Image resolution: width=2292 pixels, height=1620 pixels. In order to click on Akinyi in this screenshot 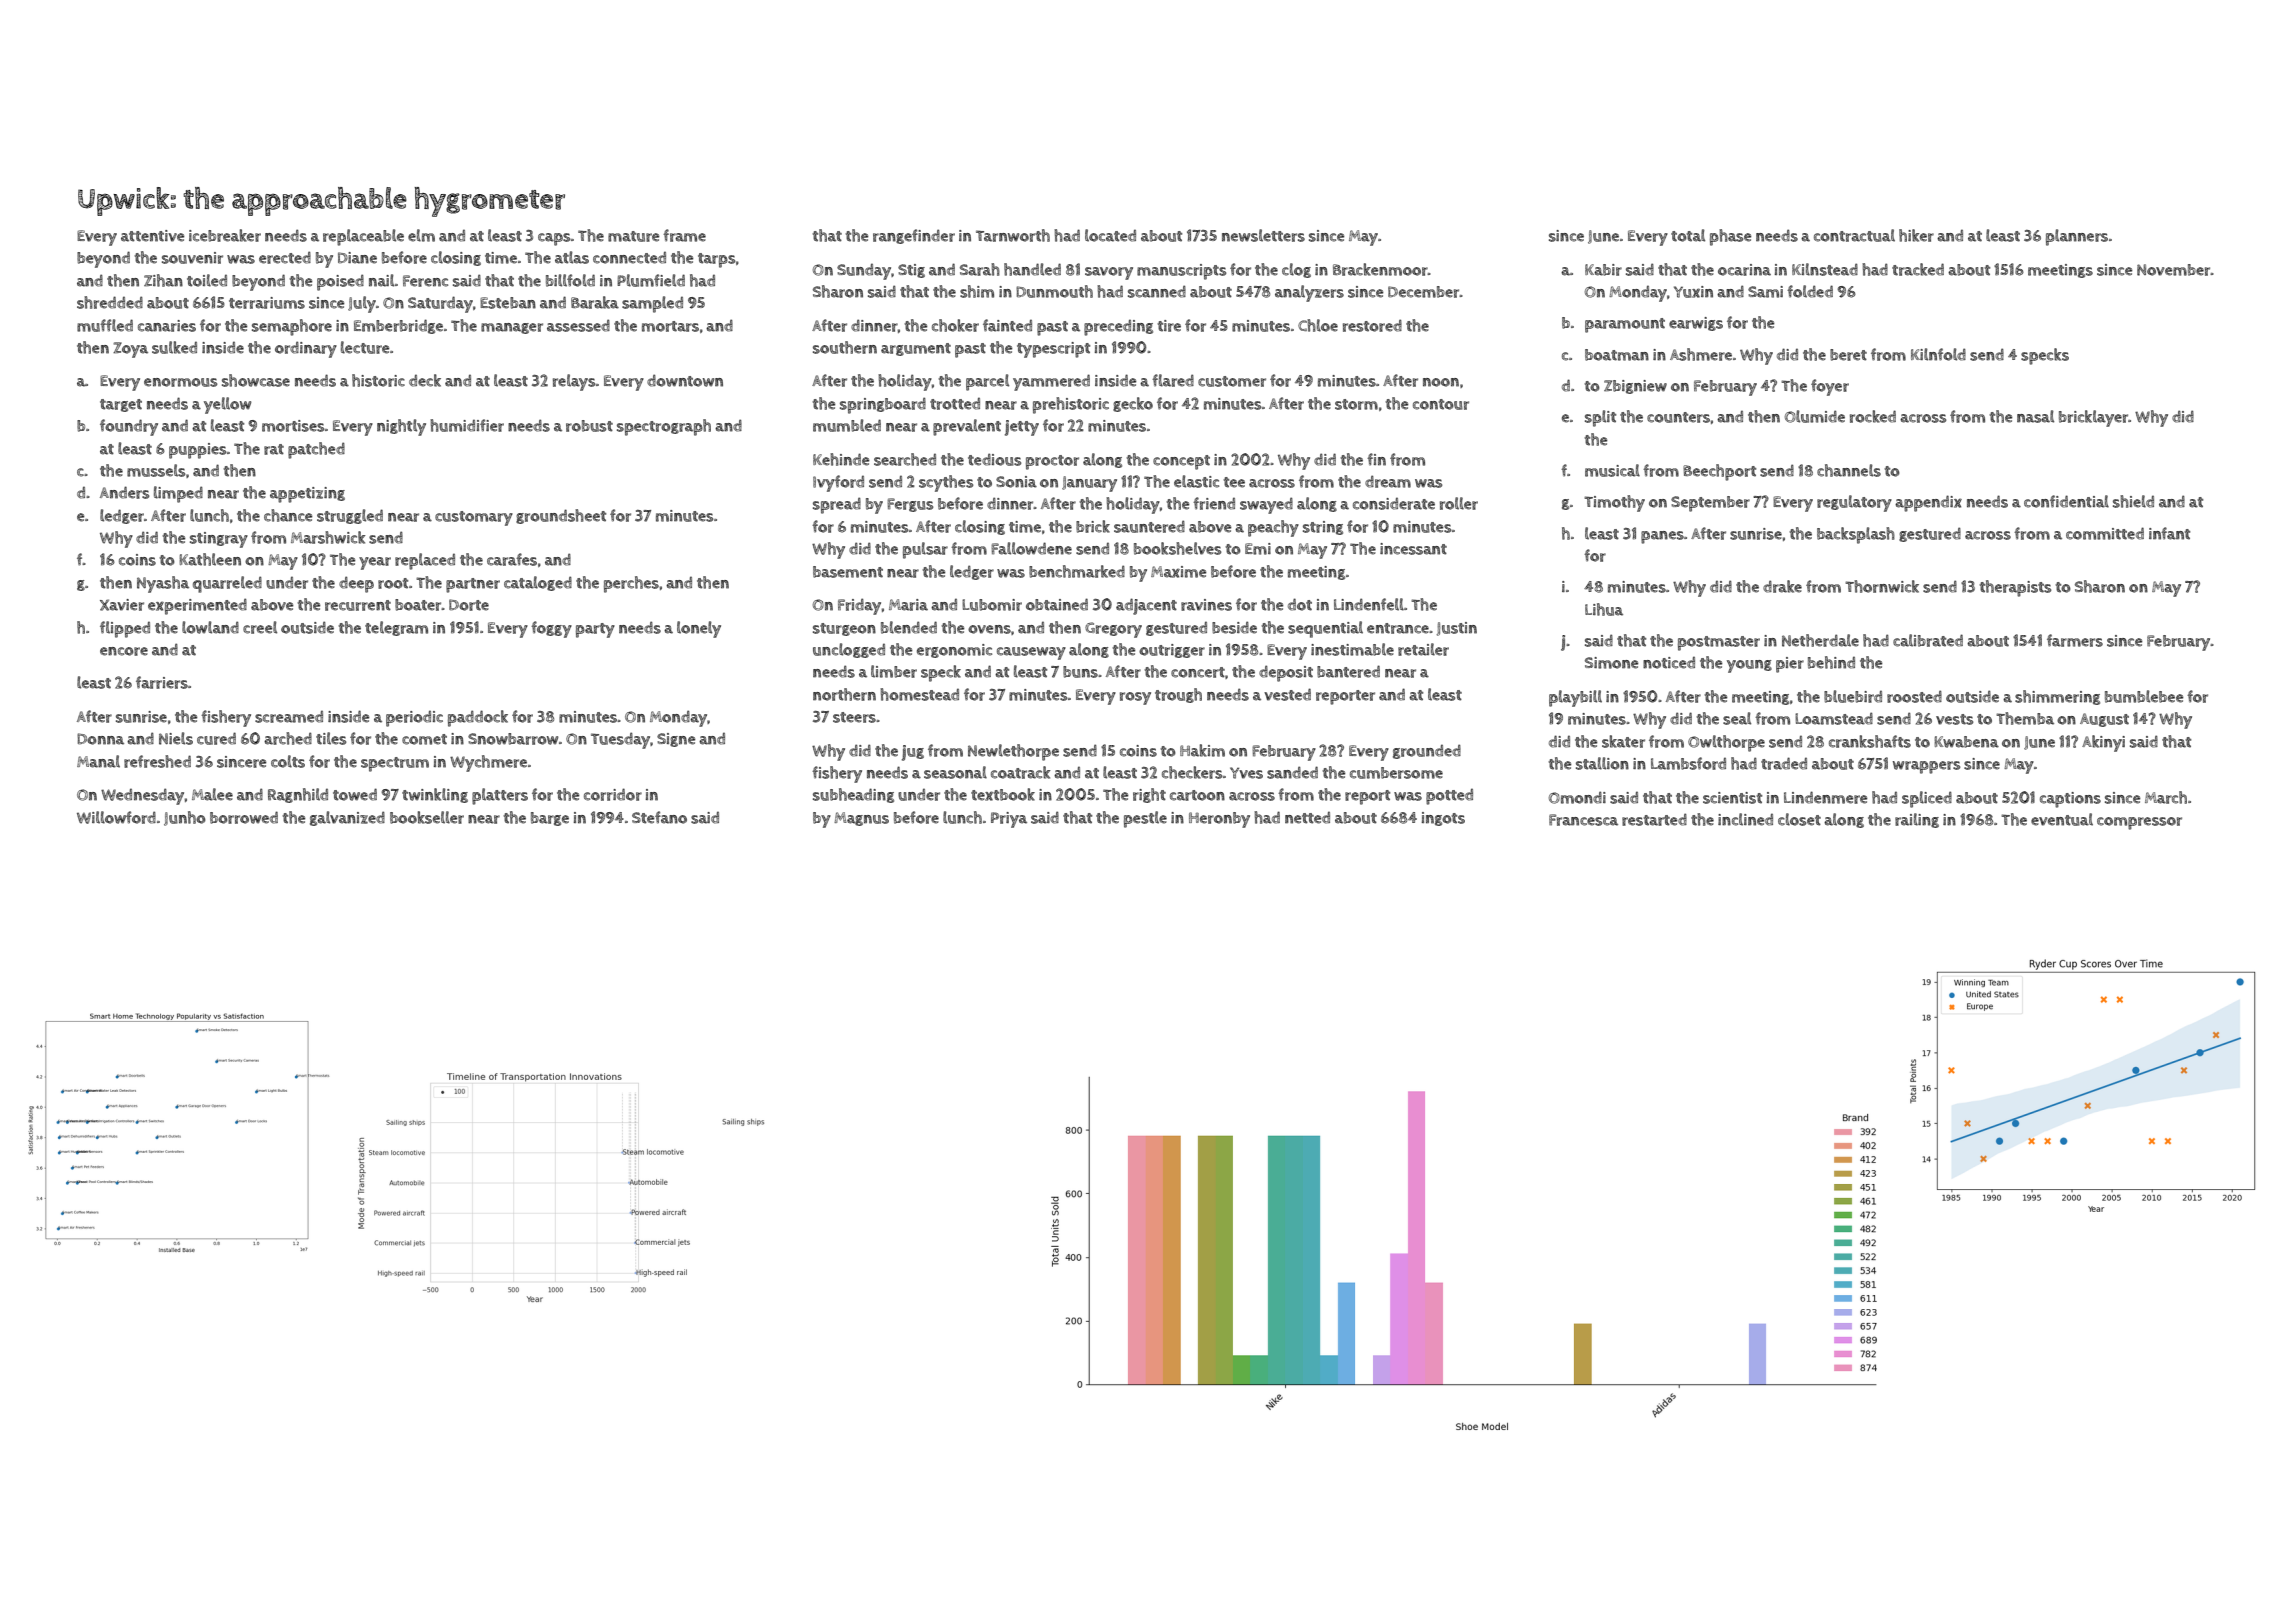, I will do `click(2103, 743)`.
